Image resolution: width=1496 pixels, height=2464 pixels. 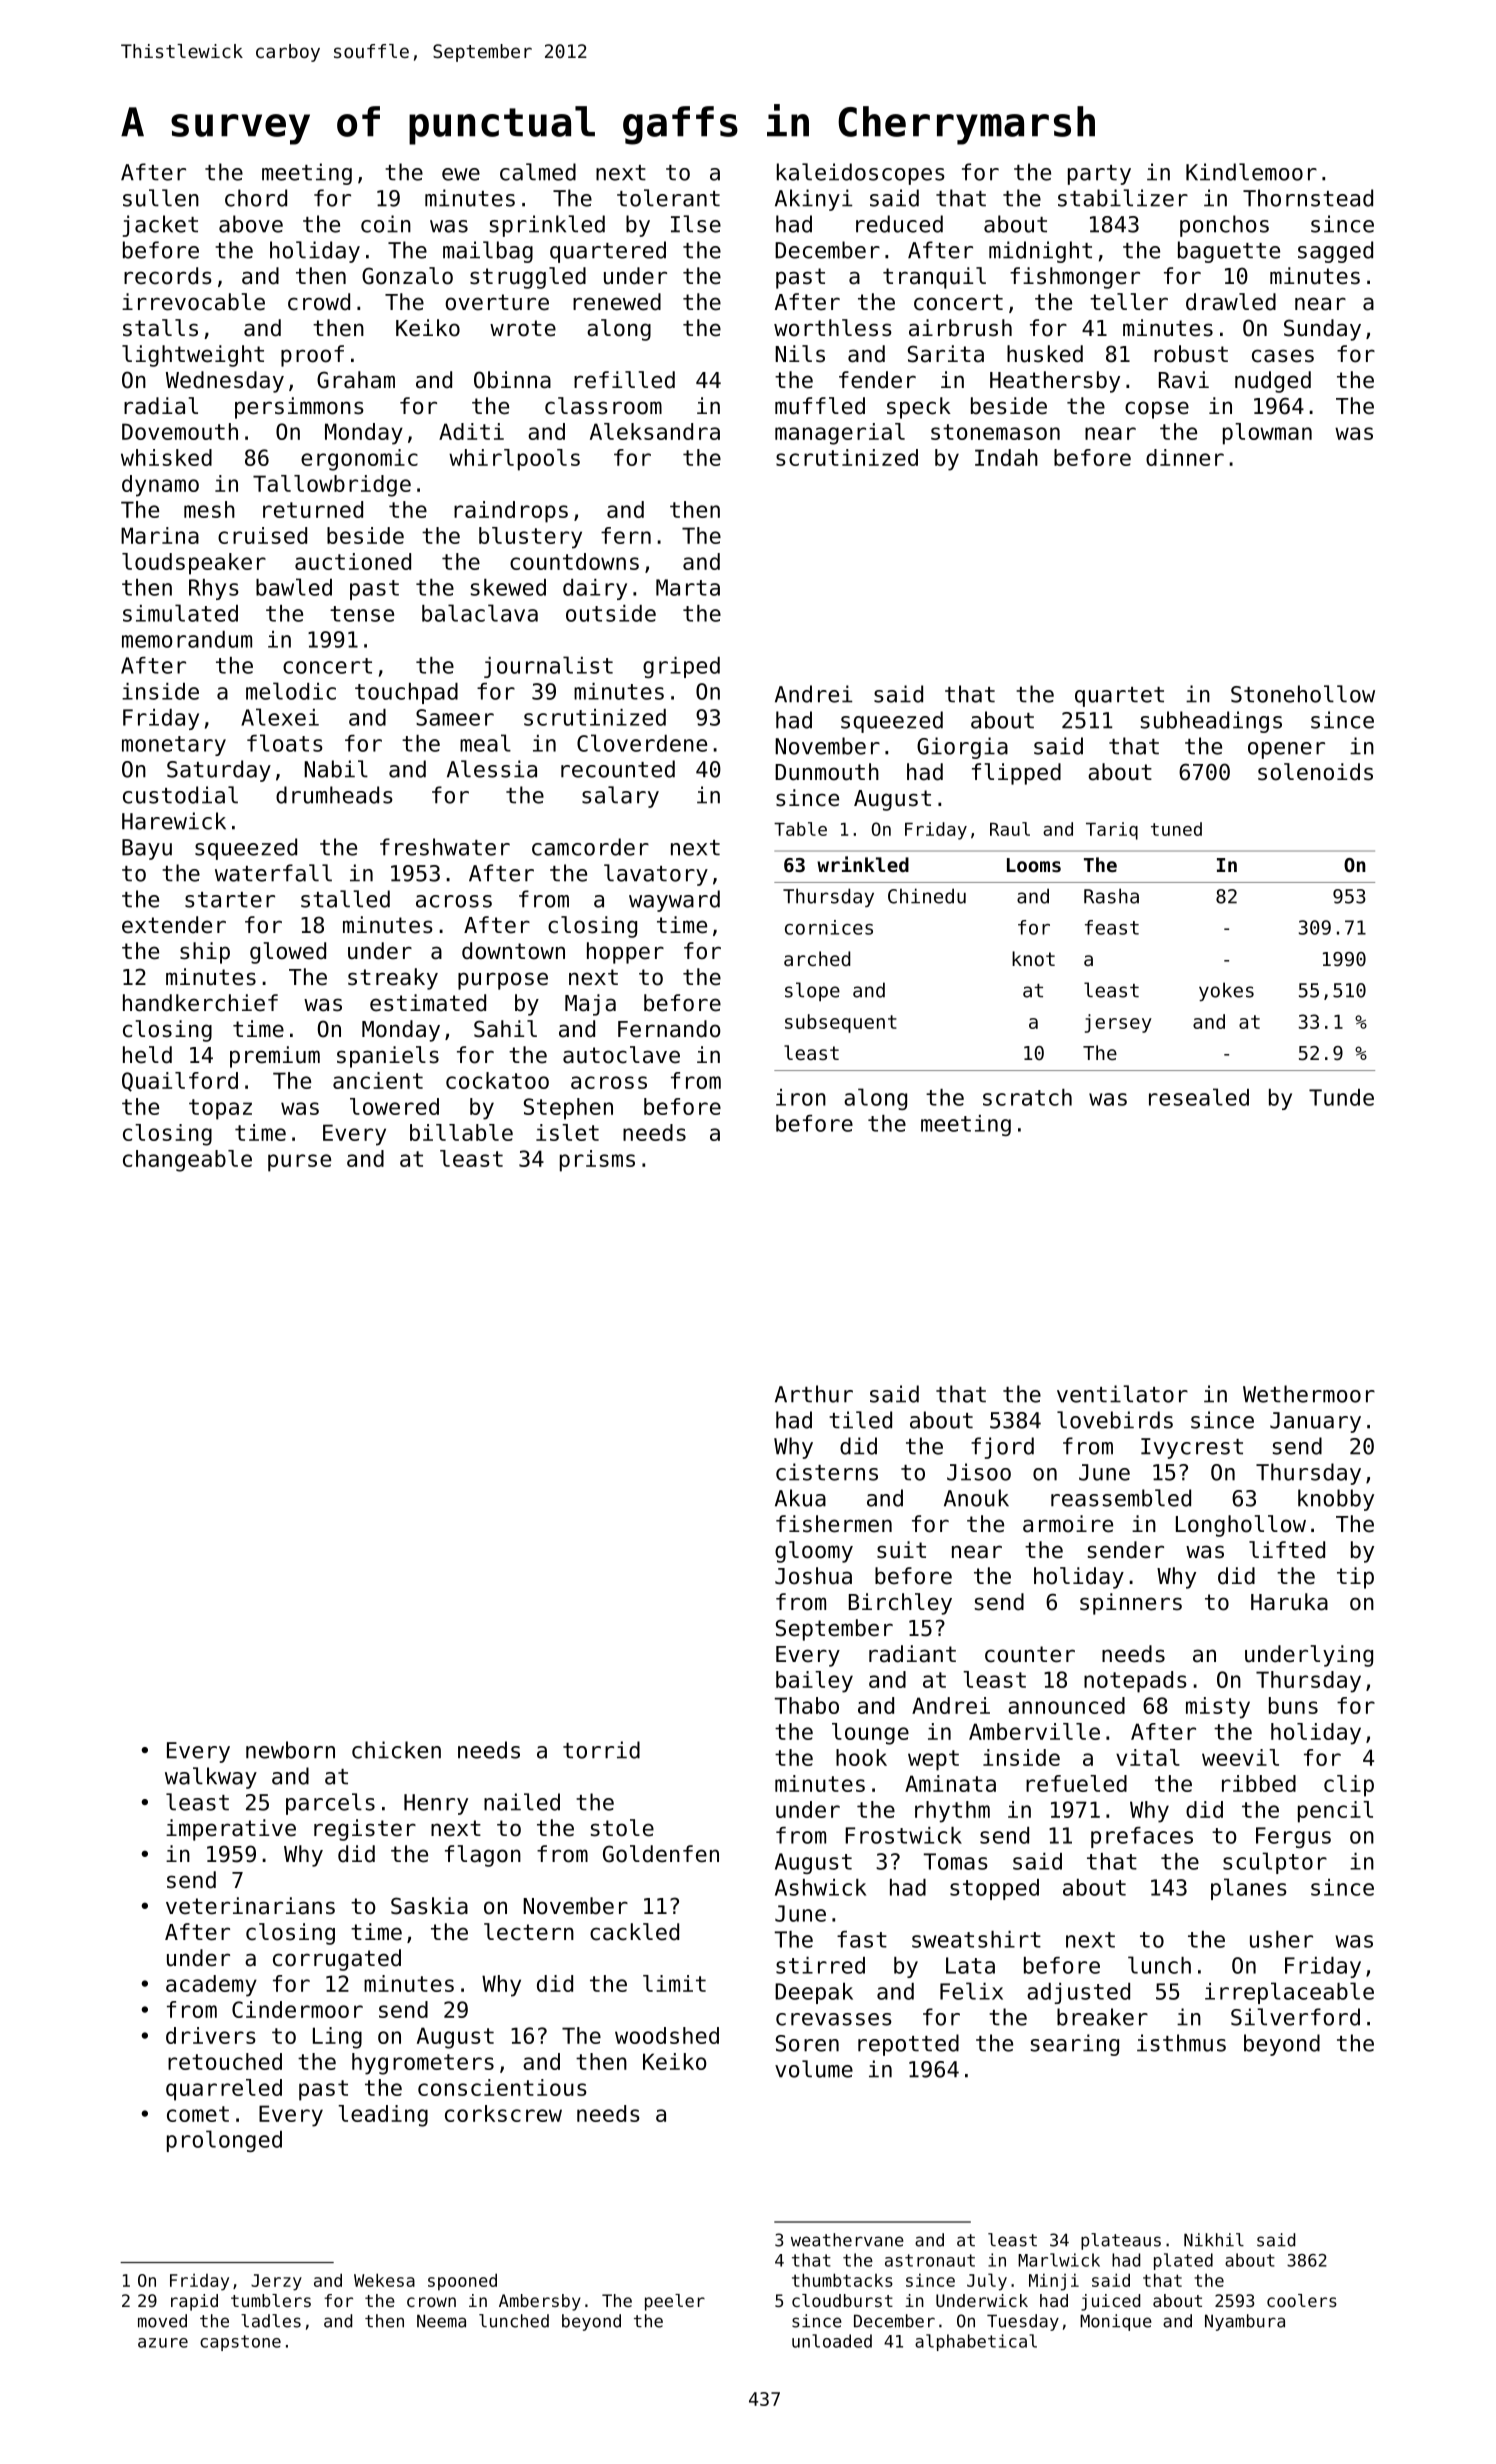 What do you see at coordinates (1295, 2017) in the document?
I see `Silverford` at bounding box center [1295, 2017].
